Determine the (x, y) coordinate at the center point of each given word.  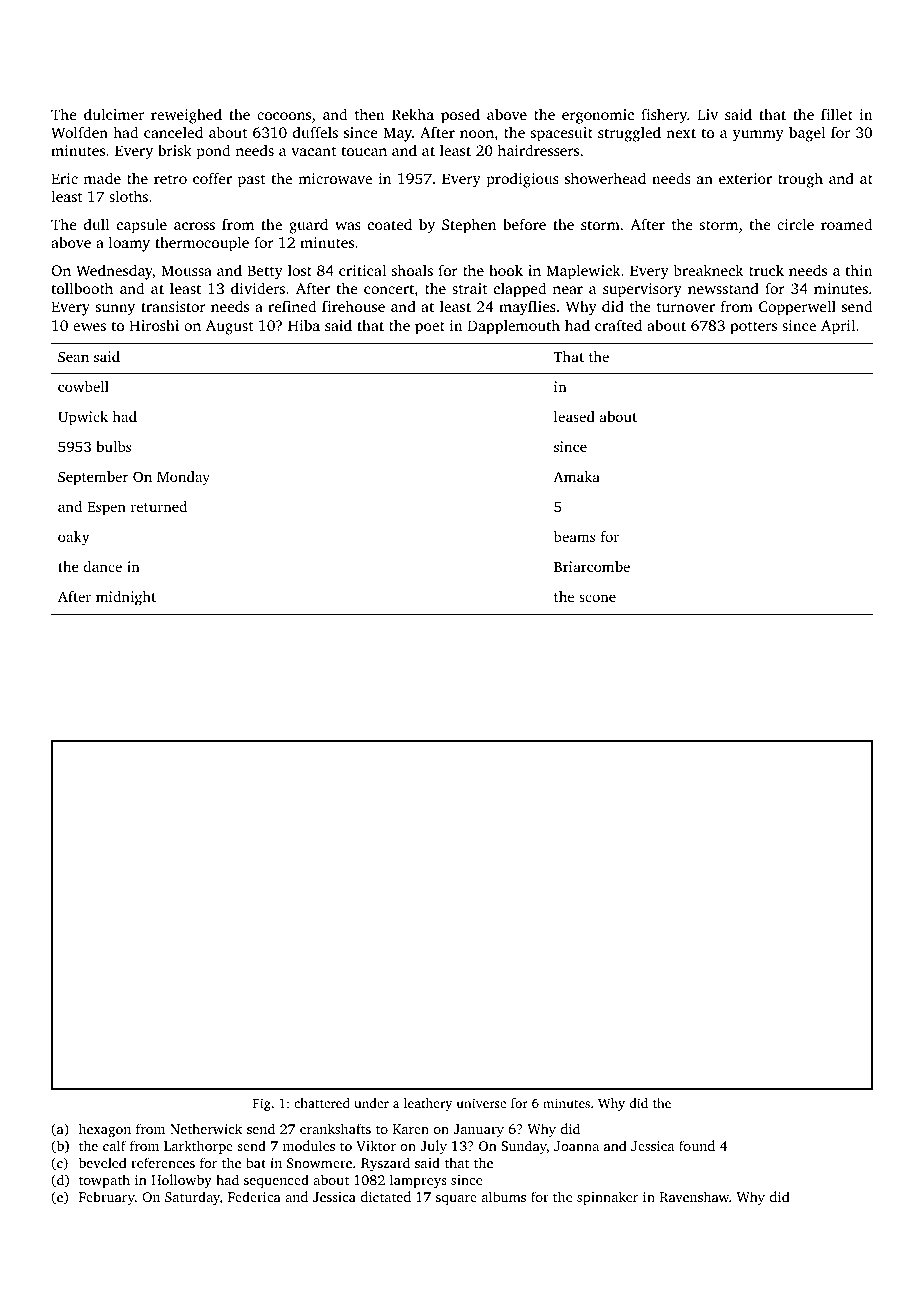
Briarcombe (592, 566)
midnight (126, 598)
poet (430, 328)
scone (597, 598)
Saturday (192, 1198)
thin (859, 270)
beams (574, 536)
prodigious (523, 180)
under (372, 1103)
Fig (261, 1104)
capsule (142, 226)
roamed (846, 224)
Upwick (83, 418)
